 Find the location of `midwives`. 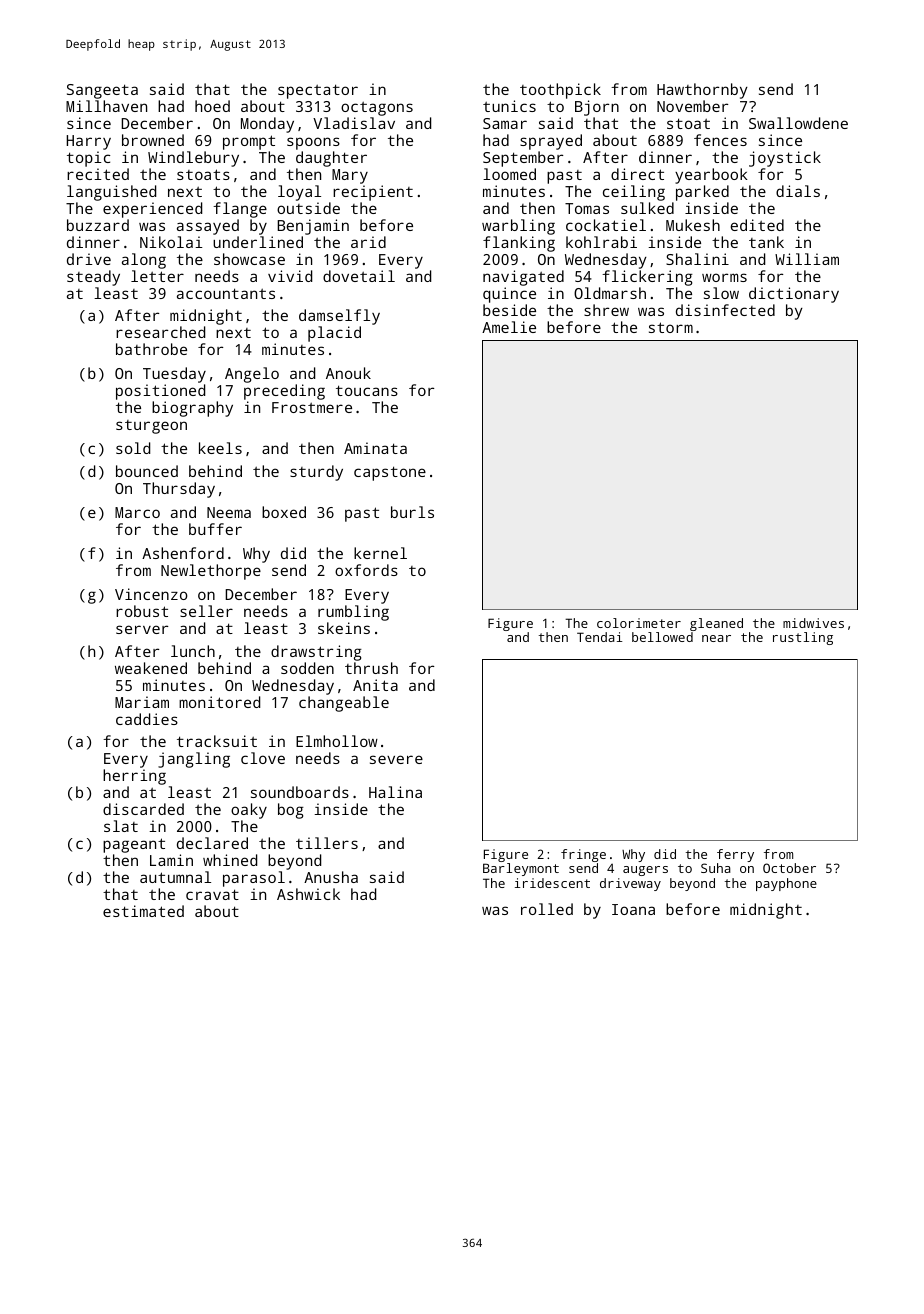

midwives is located at coordinates (813, 623).
